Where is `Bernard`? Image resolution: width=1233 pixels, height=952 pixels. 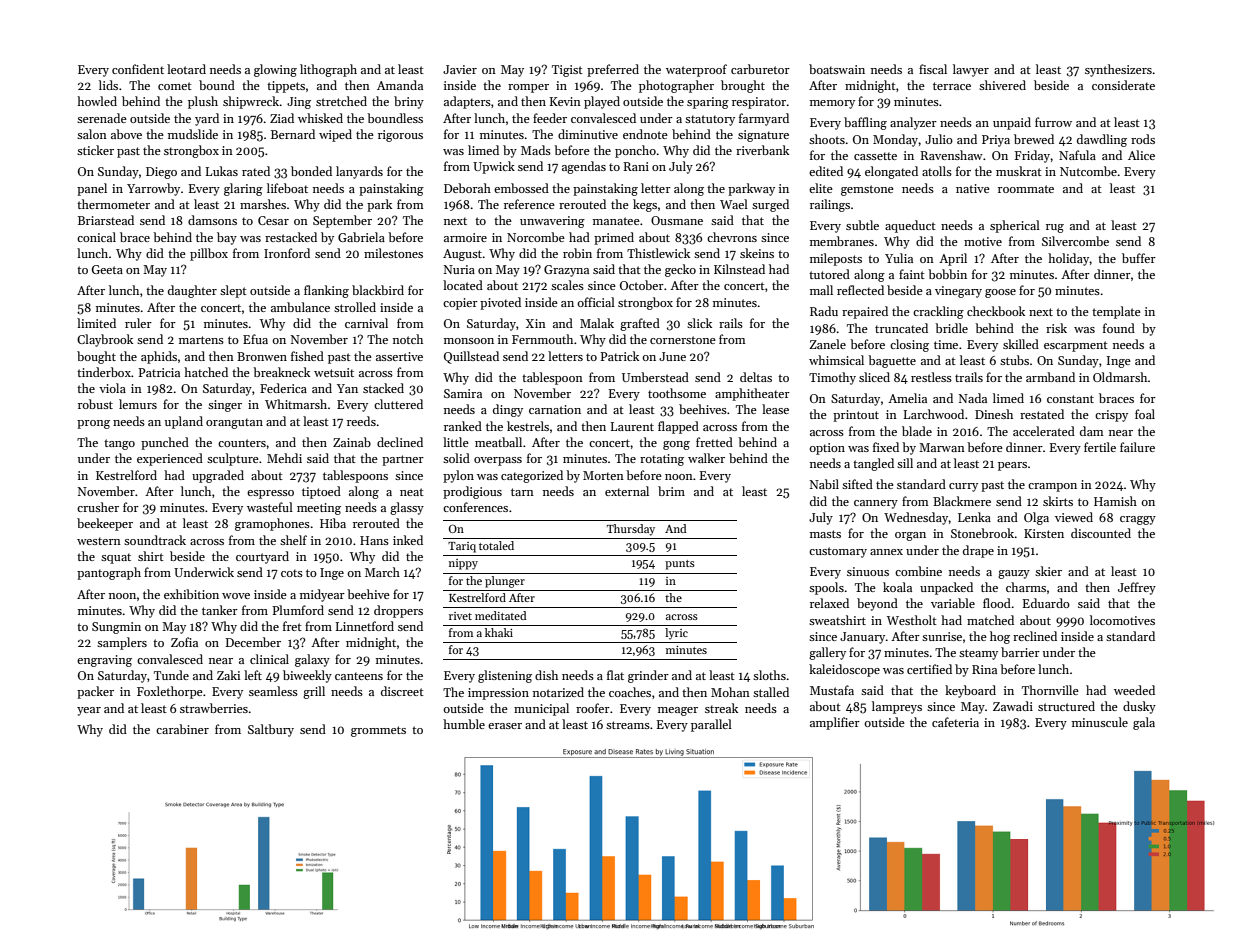
Bernard is located at coordinates (293, 134).
